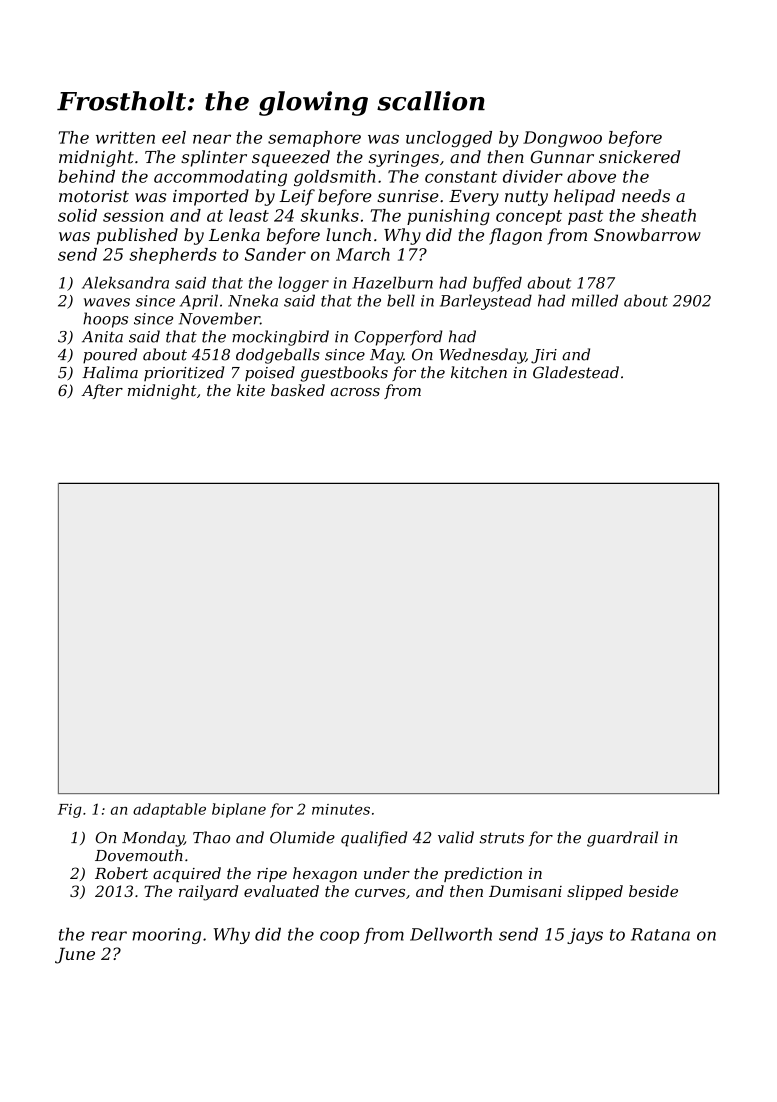 Image resolution: width=777 pixels, height=1102 pixels. I want to click on Gladestead, so click(576, 372).
